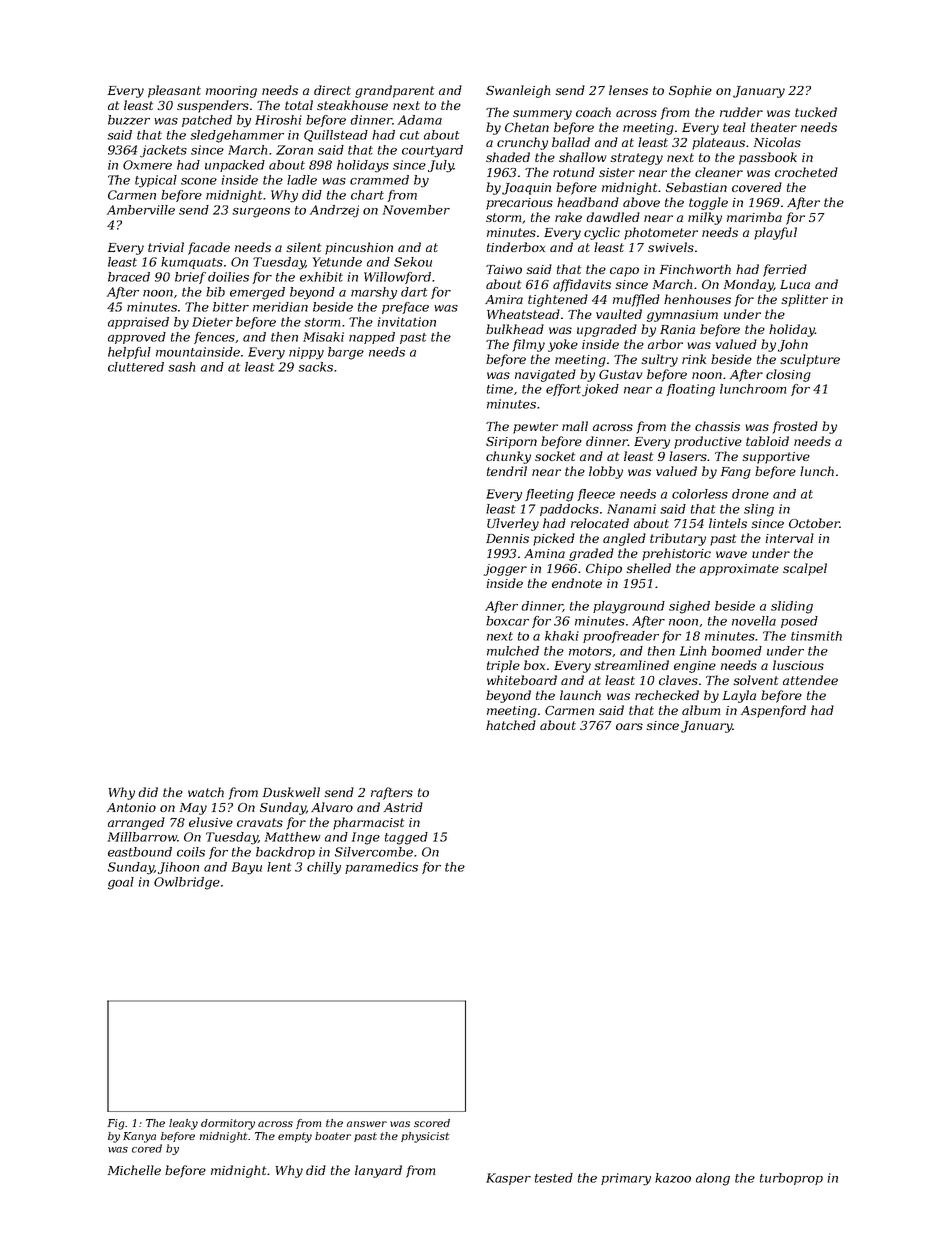 The height and width of the document is (1233, 952). Describe the element at coordinates (816, 636) in the document. I see `tinsmith` at that location.
